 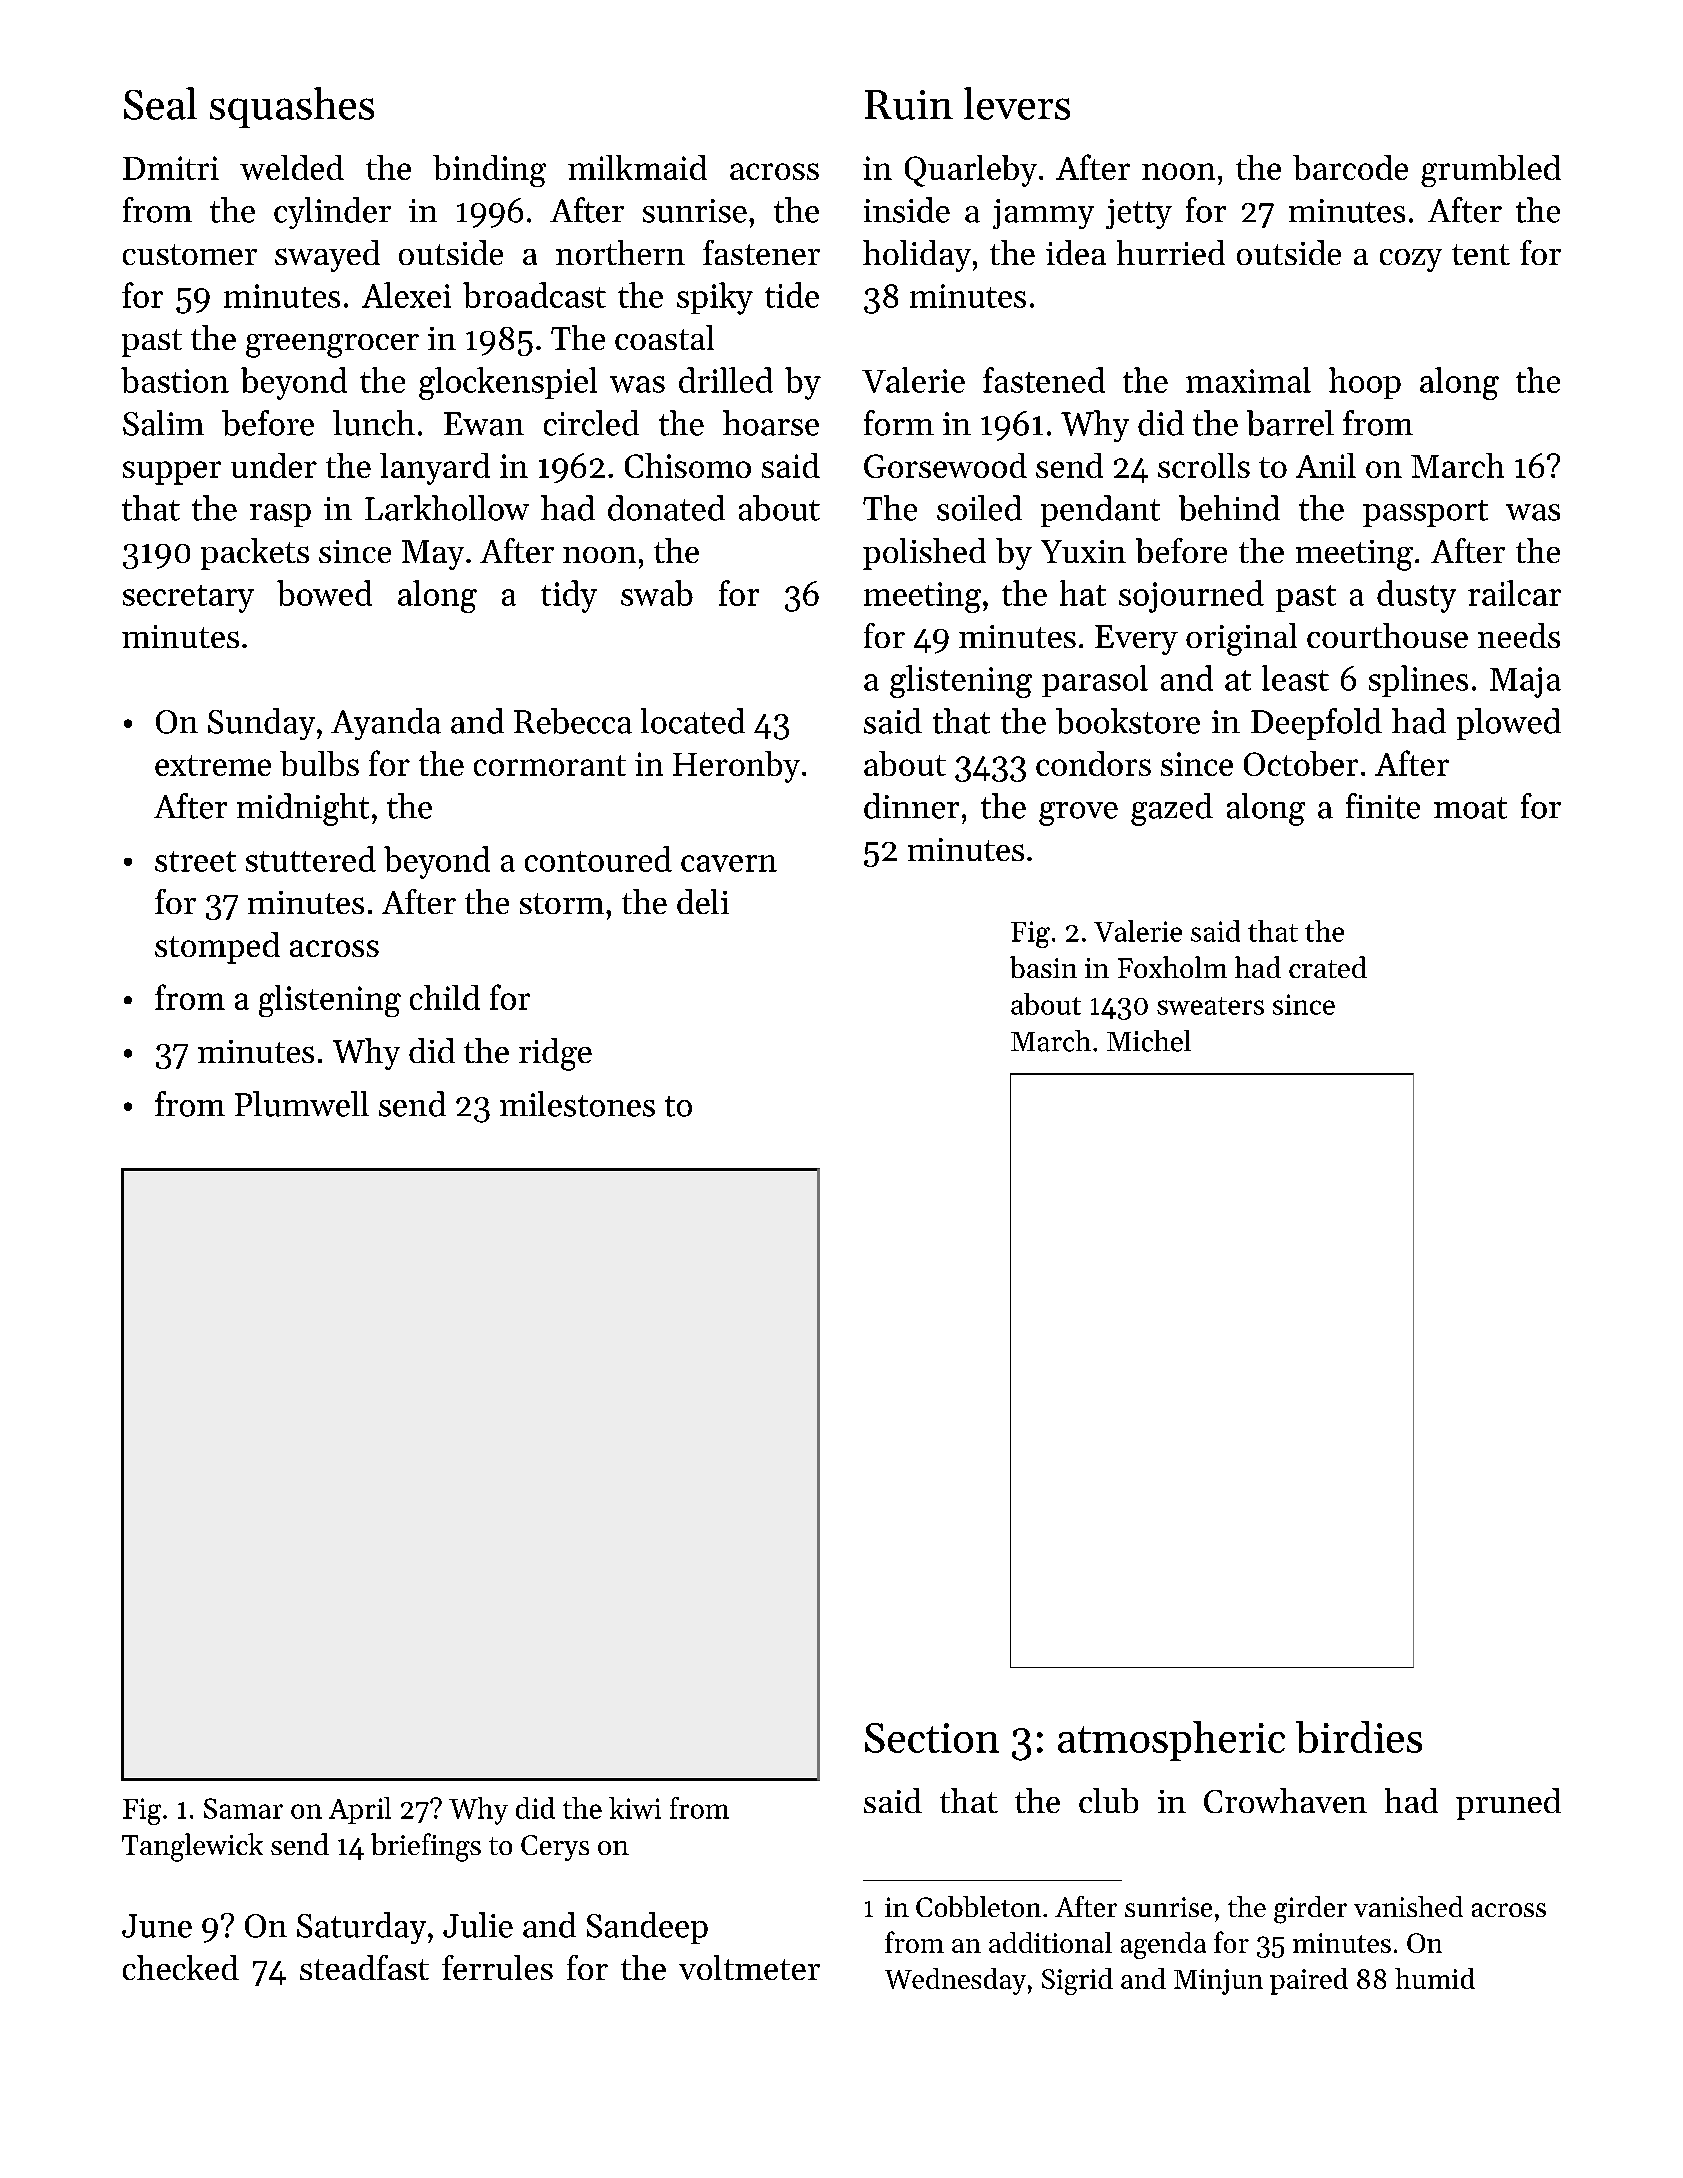 I want to click on squashes, so click(x=292, y=107).
